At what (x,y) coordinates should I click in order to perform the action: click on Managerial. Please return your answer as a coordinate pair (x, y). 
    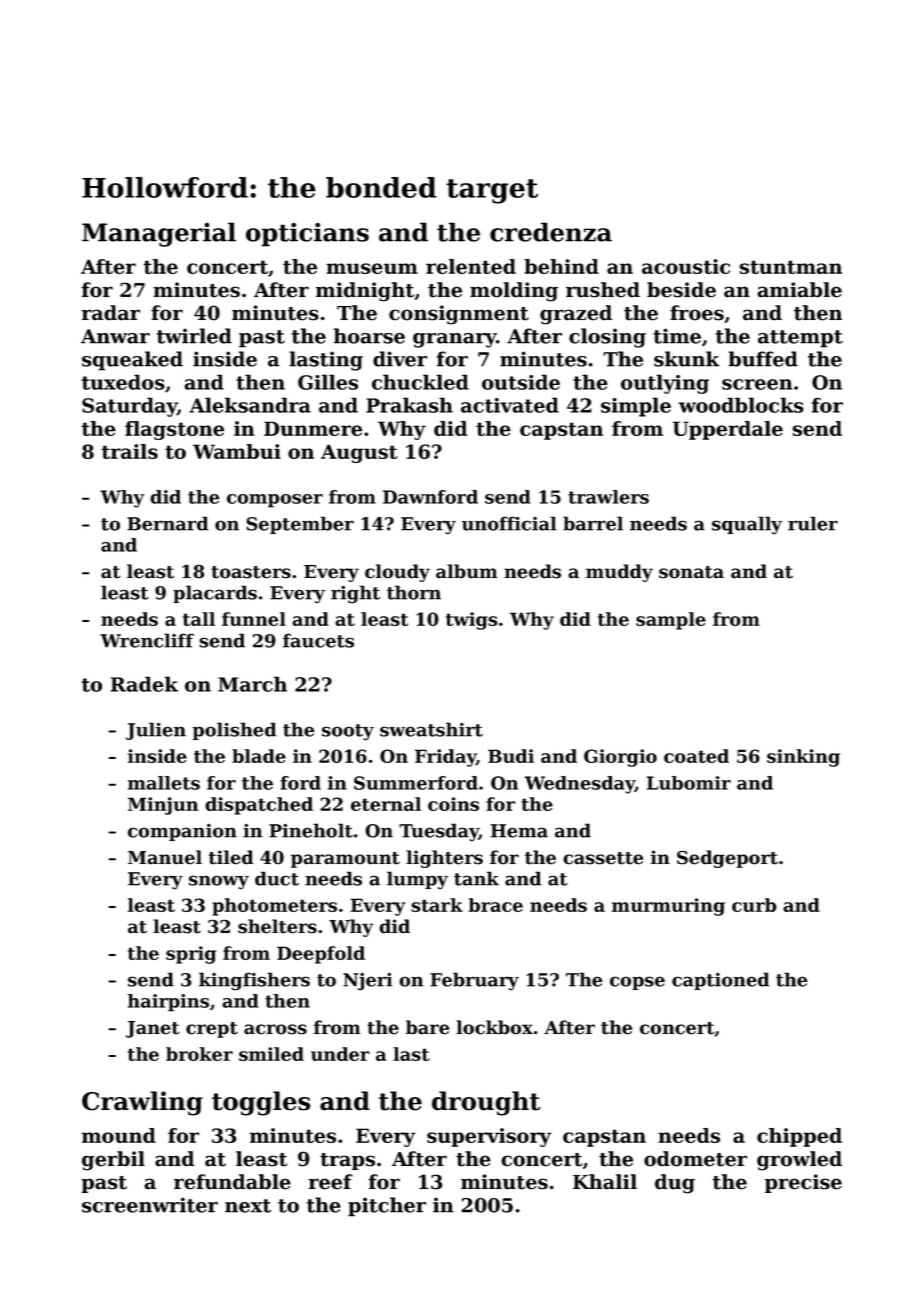
    Looking at the image, I should click on (159, 234).
